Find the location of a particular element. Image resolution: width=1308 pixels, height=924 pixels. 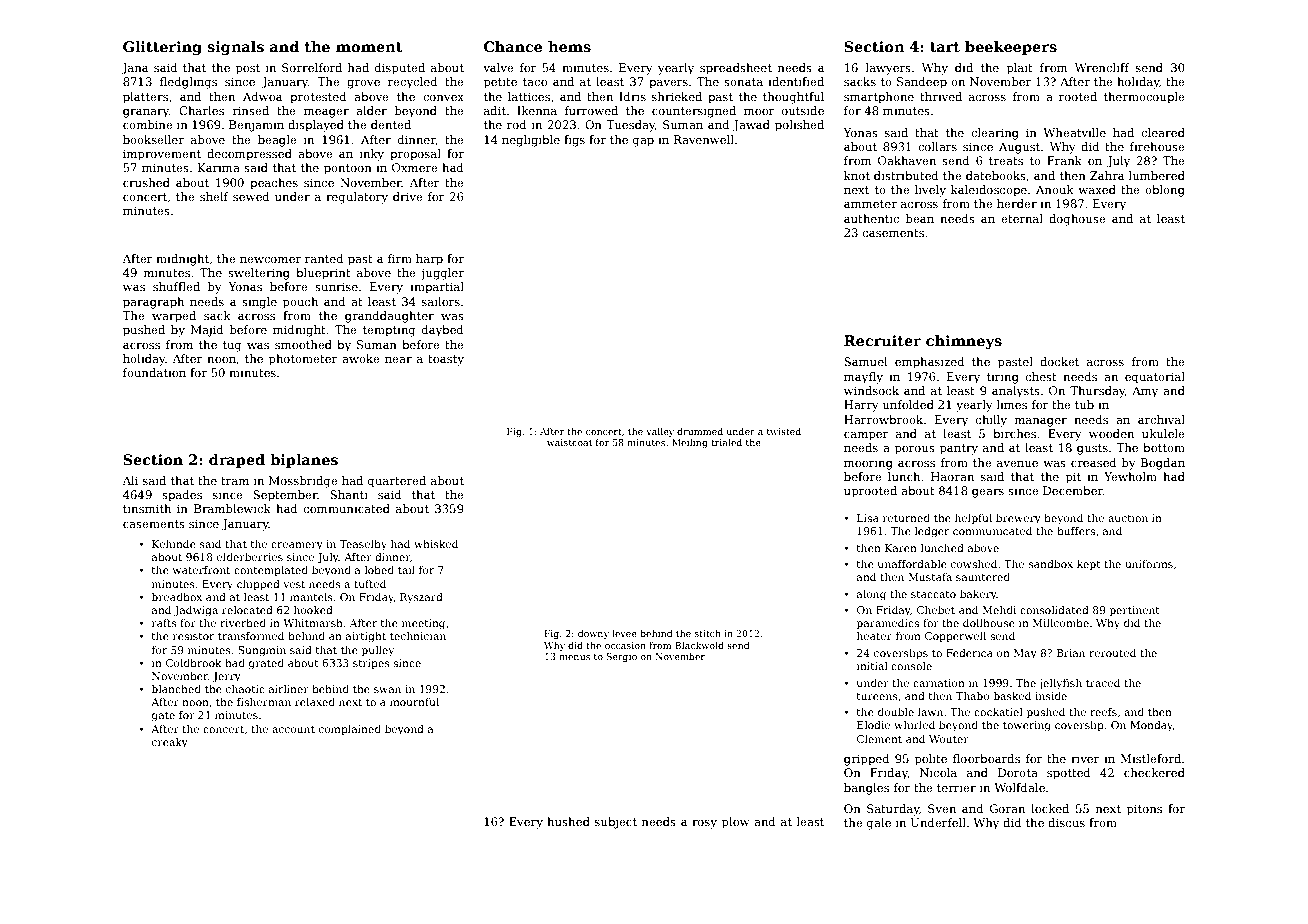

photometer is located at coordinates (303, 360).
